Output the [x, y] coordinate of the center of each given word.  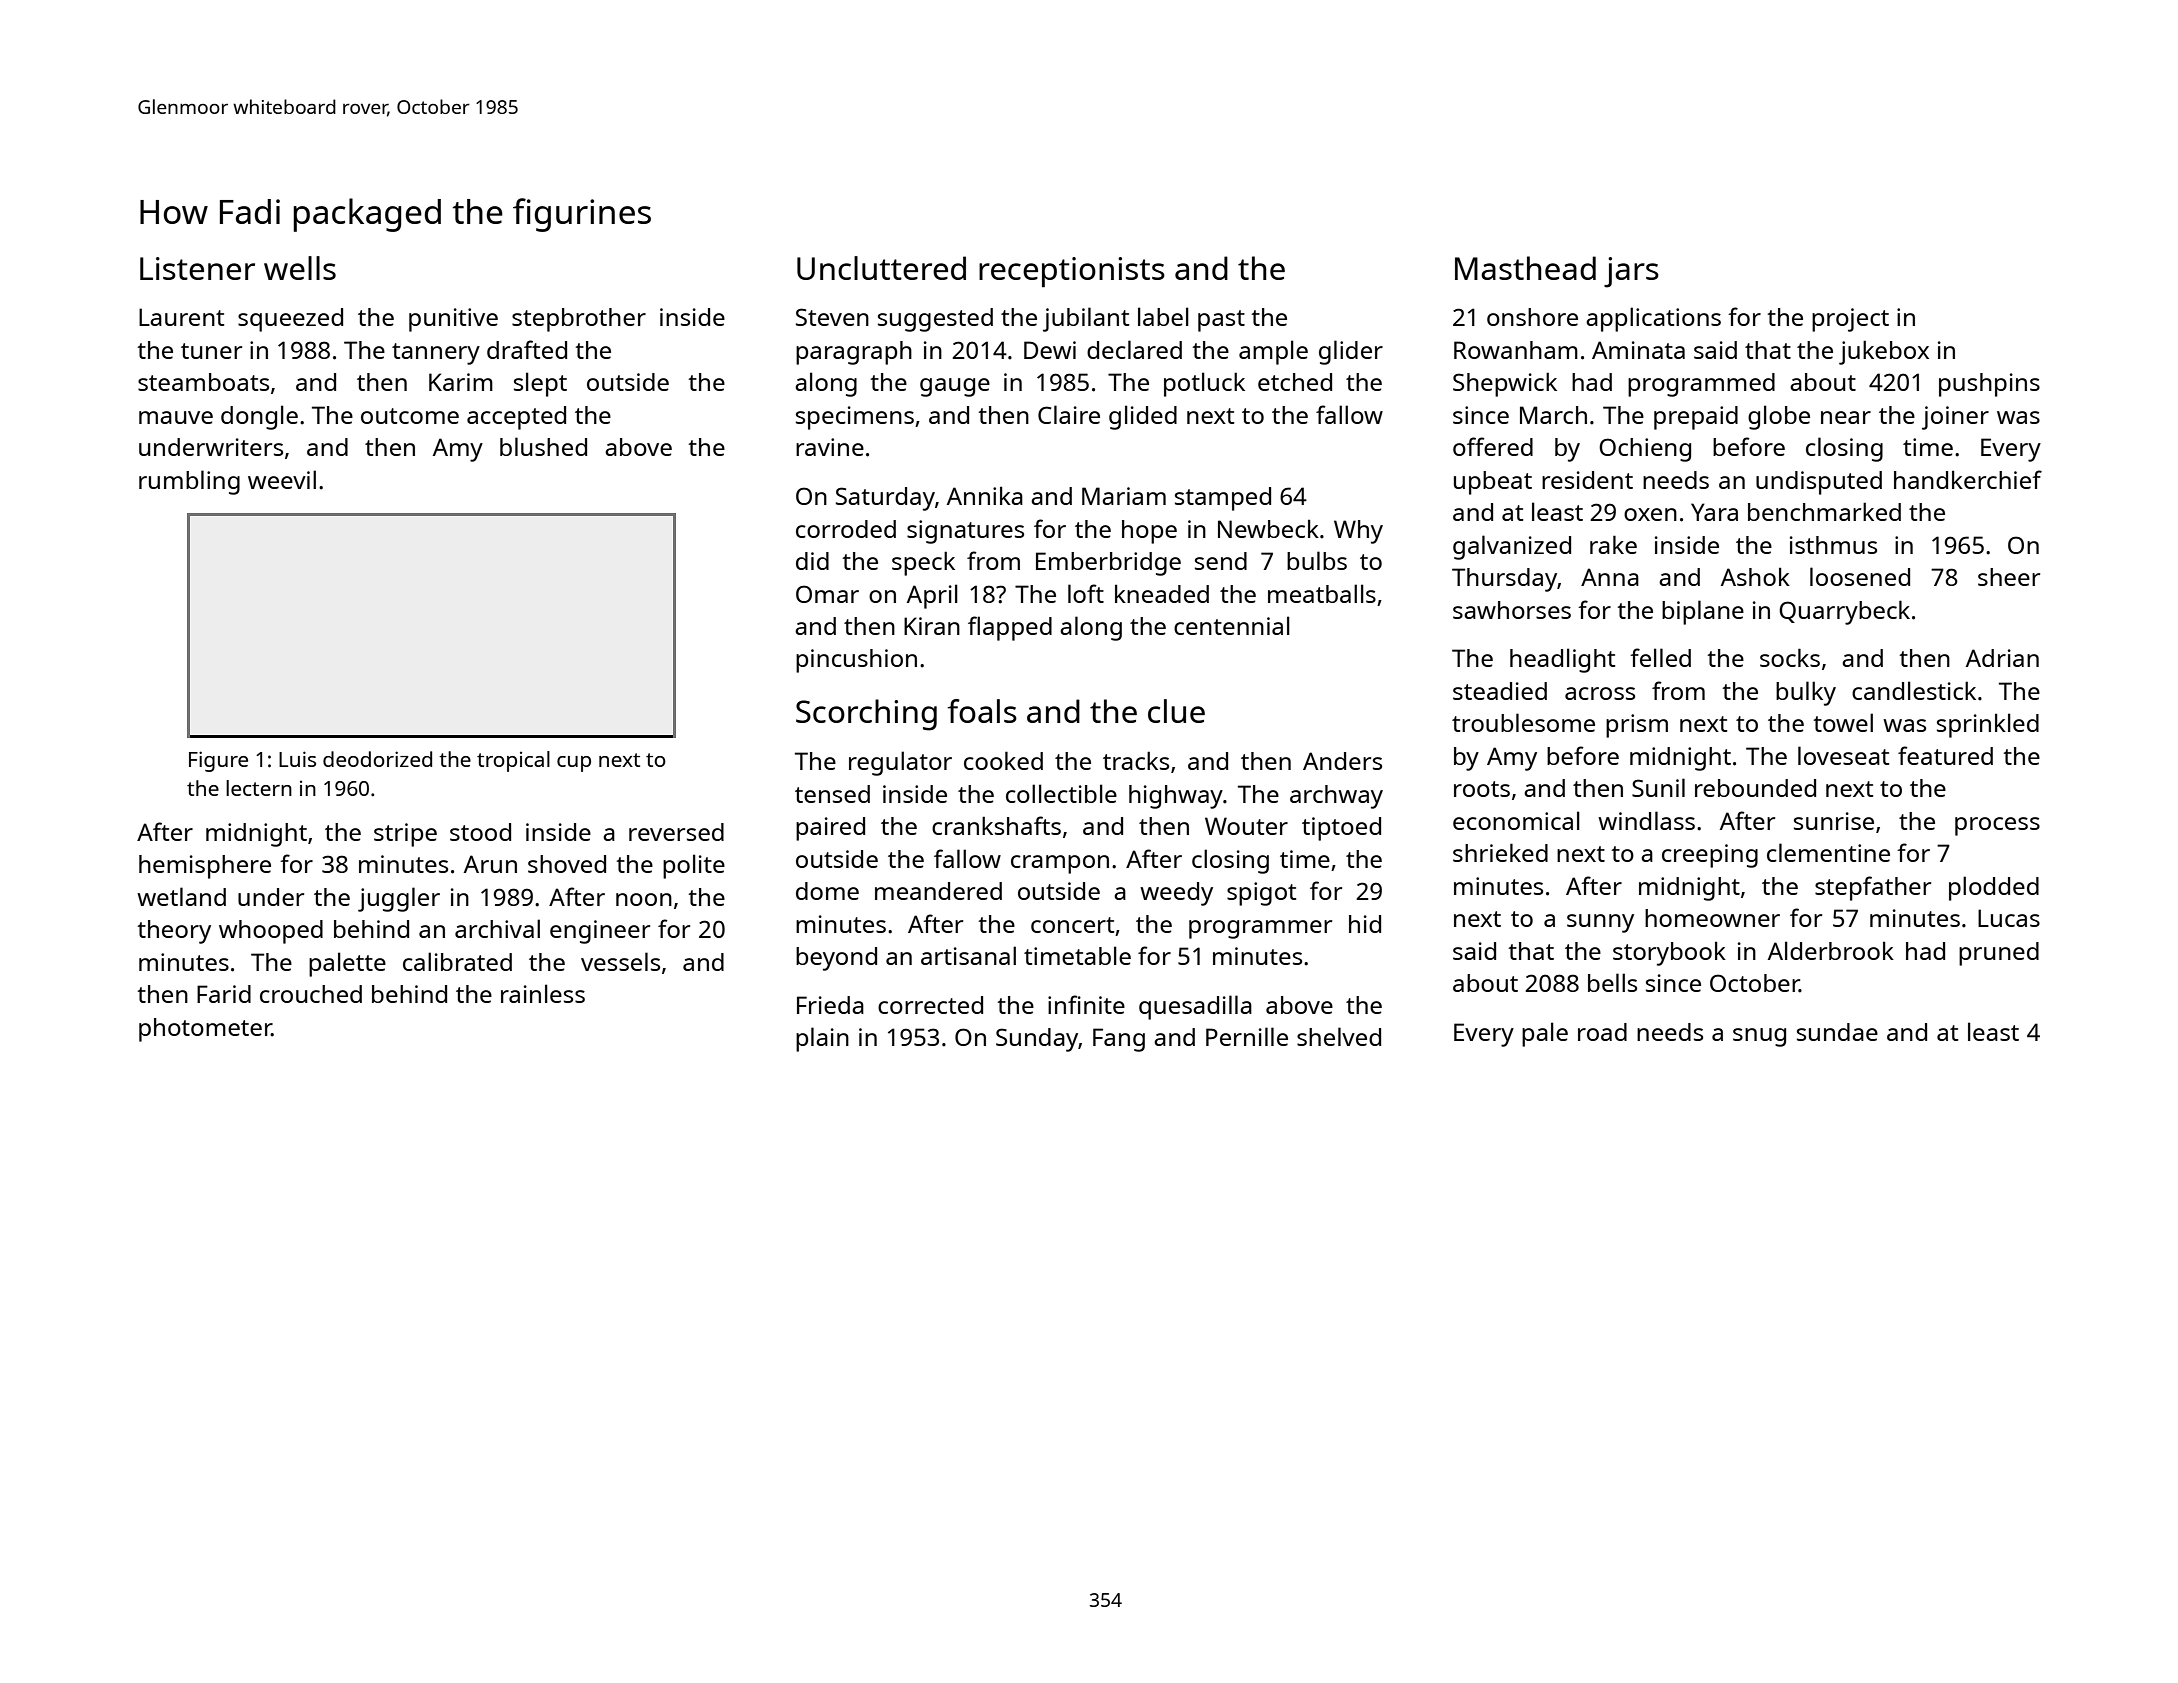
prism [1637, 726]
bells [1612, 982]
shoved [567, 864]
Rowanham [1516, 350]
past [1221, 321]
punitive [453, 320]
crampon [1060, 864]
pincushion [856, 661]
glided [1143, 417]
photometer [205, 1030]
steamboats [203, 382]
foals [982, 711]
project [1850, 320]
